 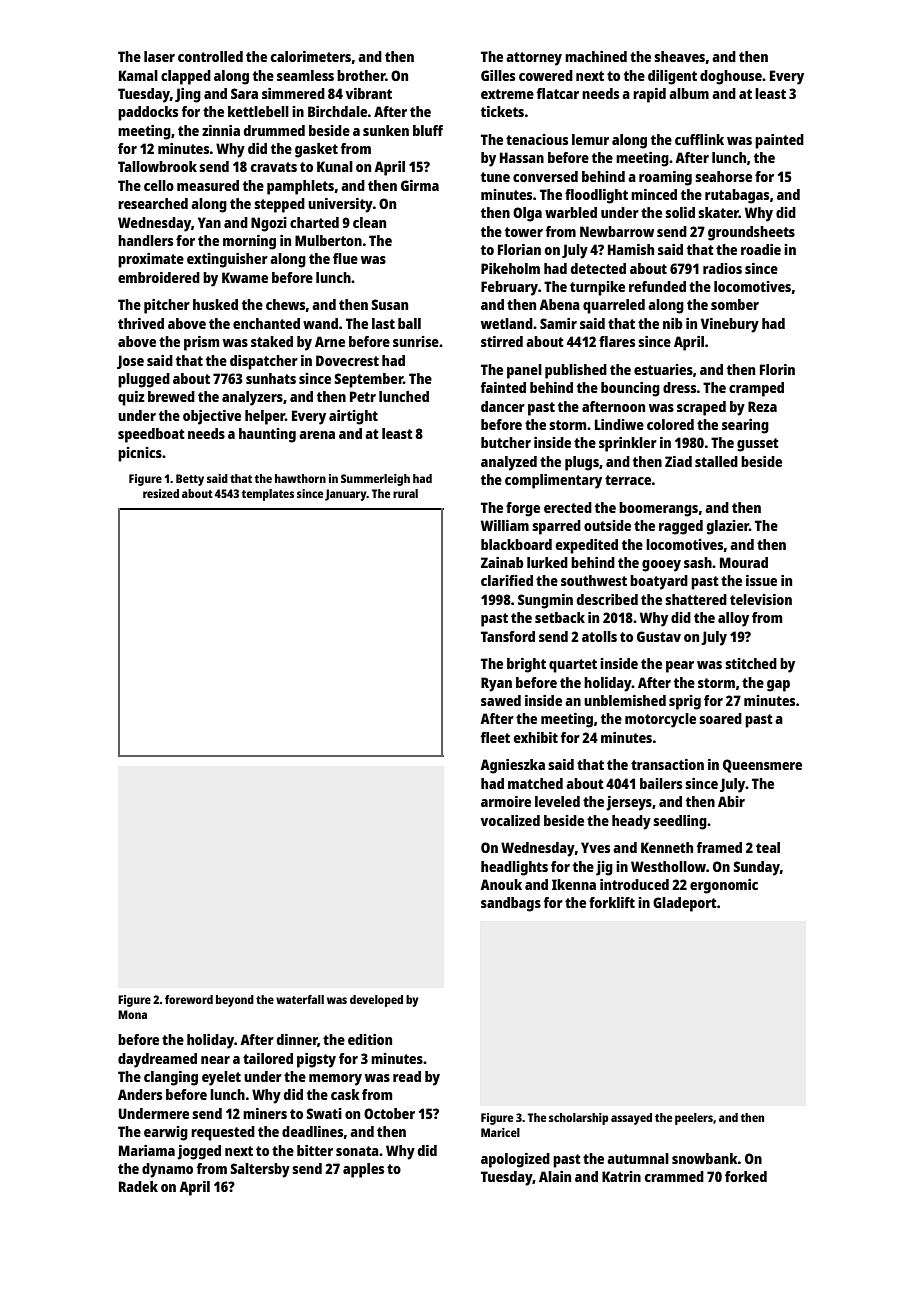 What do you see at coordinates (731, 77) in the screenshot?
I see `doghouse` at bounding box center [731, 77].
